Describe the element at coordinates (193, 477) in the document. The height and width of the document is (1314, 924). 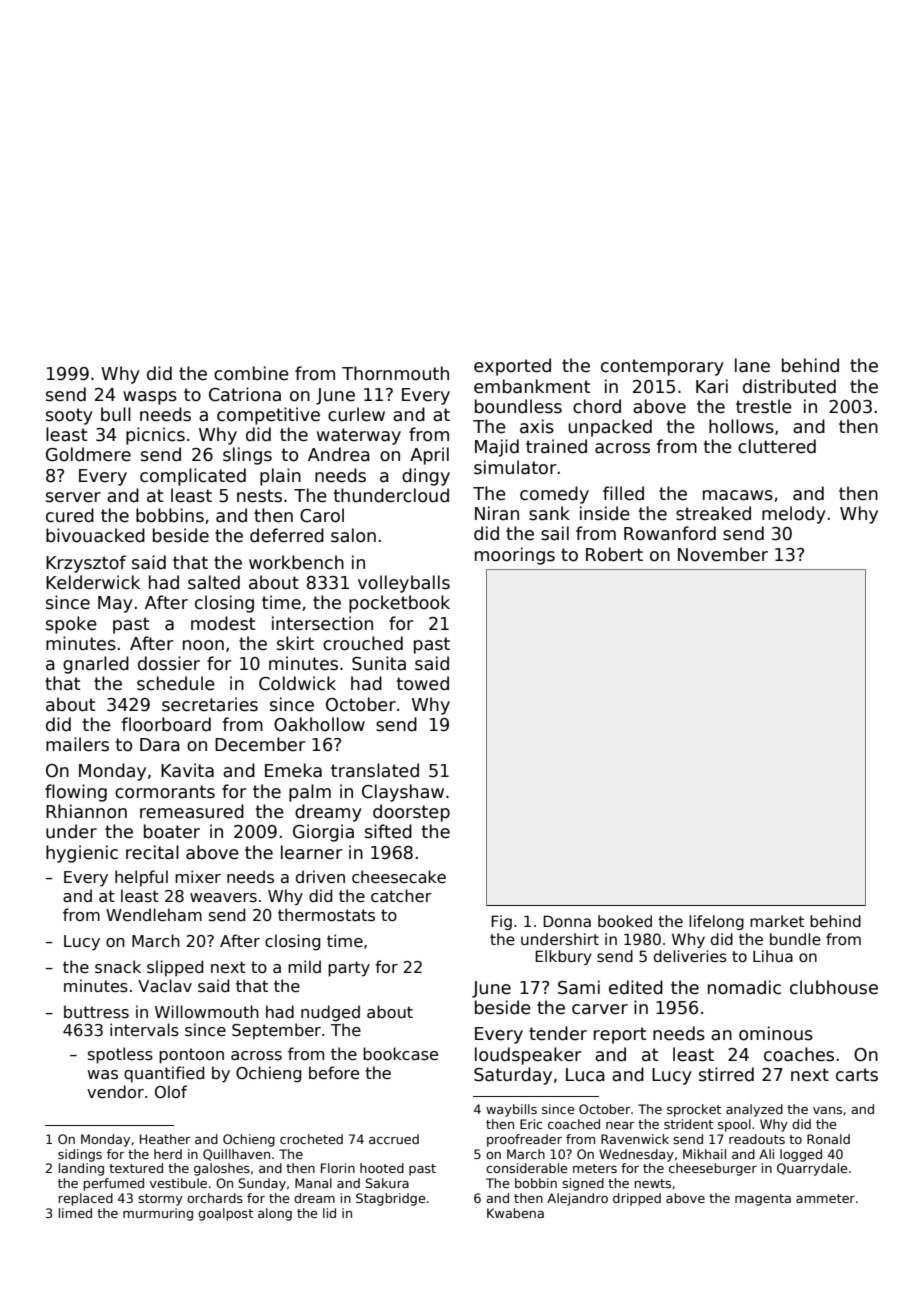
I see `complicated` at that location.
